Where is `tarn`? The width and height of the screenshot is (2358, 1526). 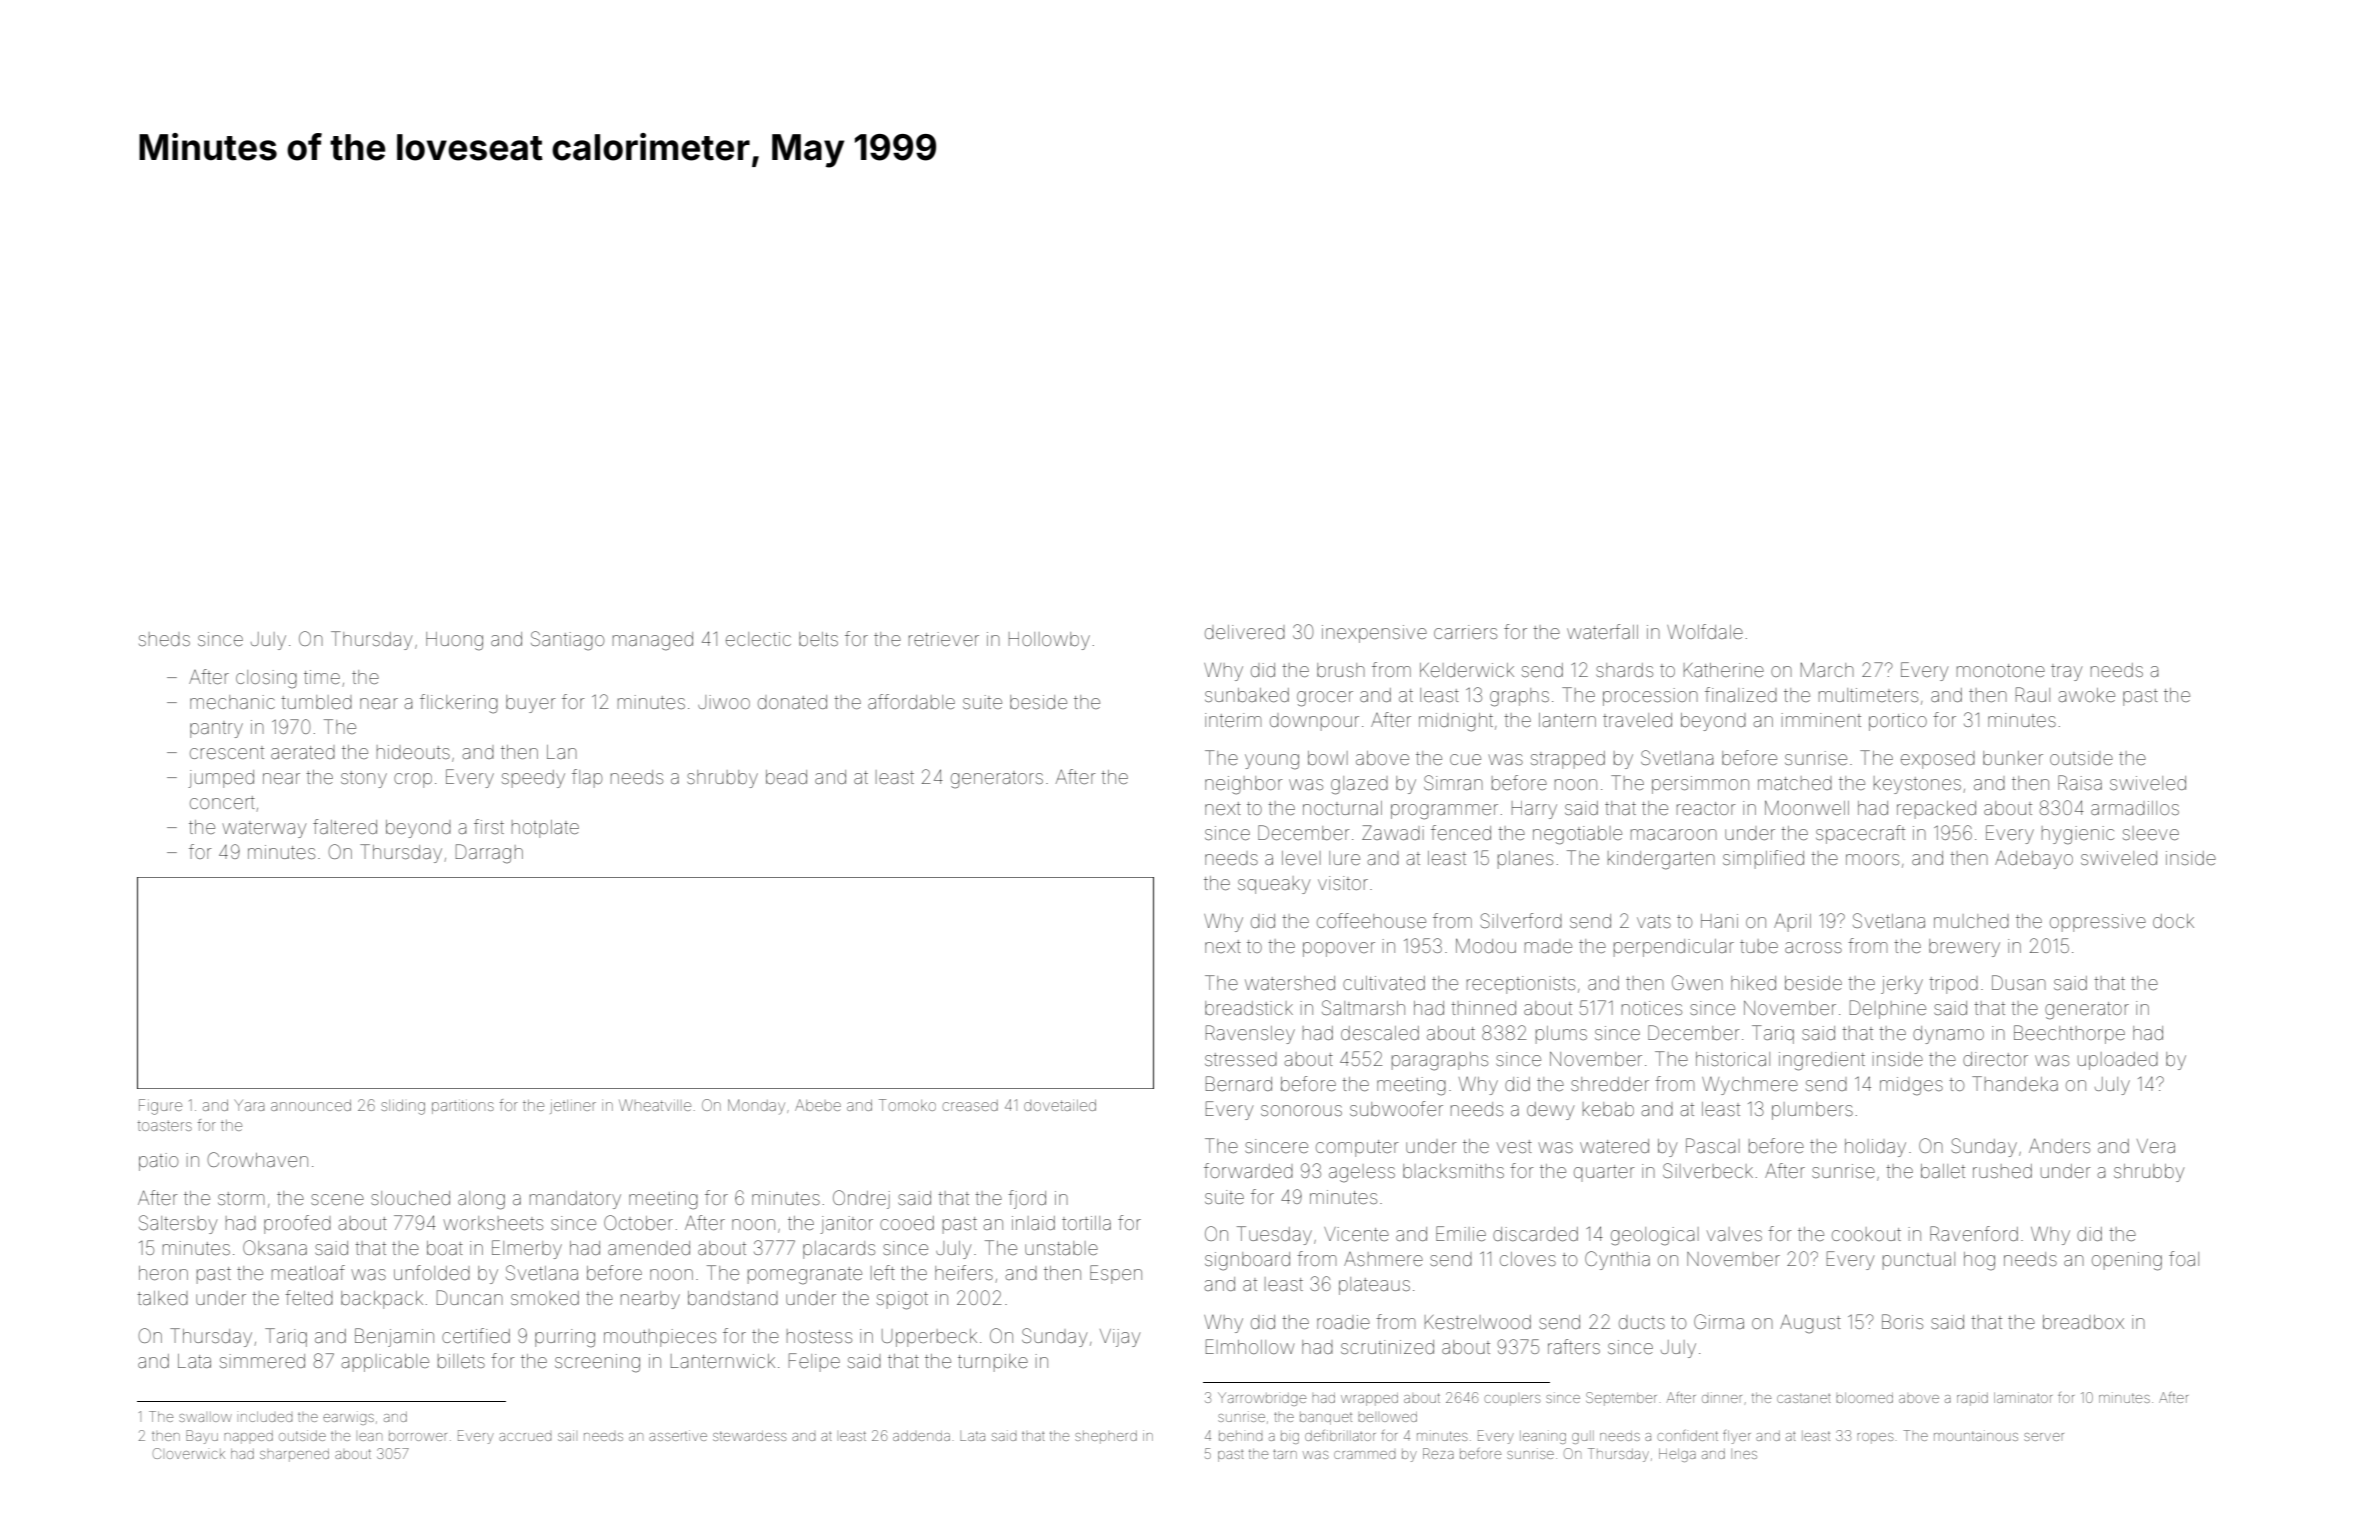
tarn is located at coordinates (1285, 1454).
